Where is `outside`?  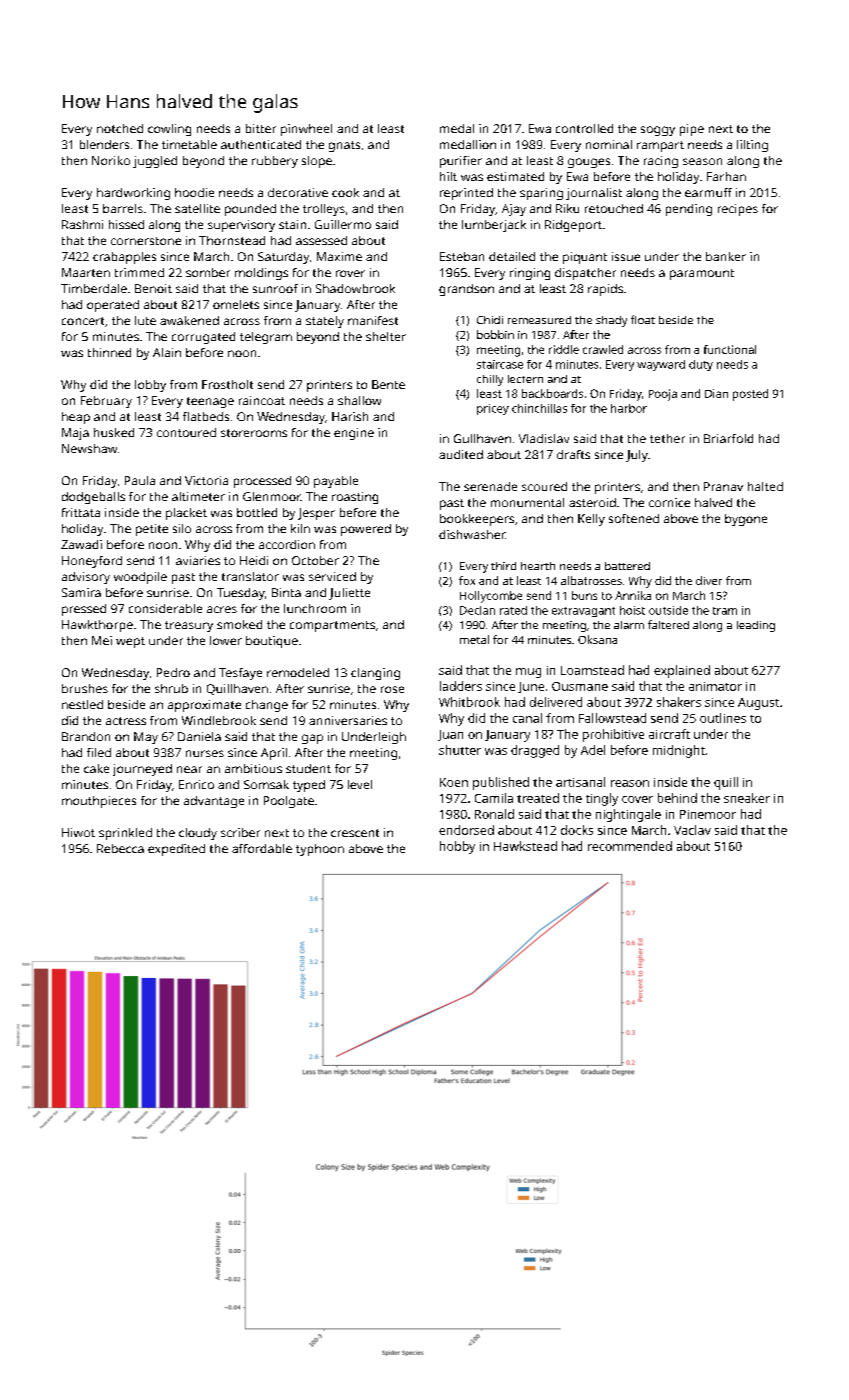 outside is located at coordinates (668, 610).
